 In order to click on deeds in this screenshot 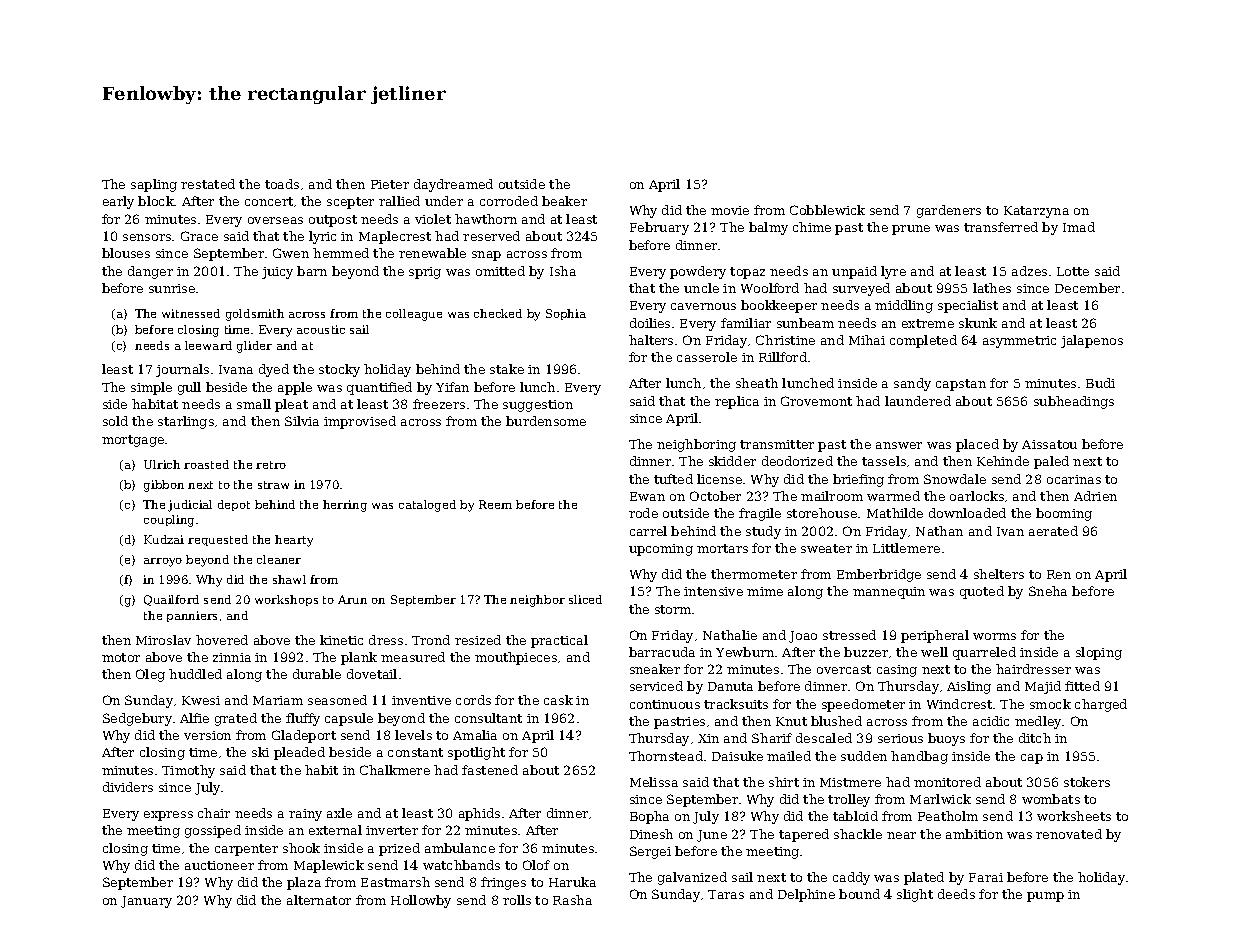, I will do `click(956, 894)`.
